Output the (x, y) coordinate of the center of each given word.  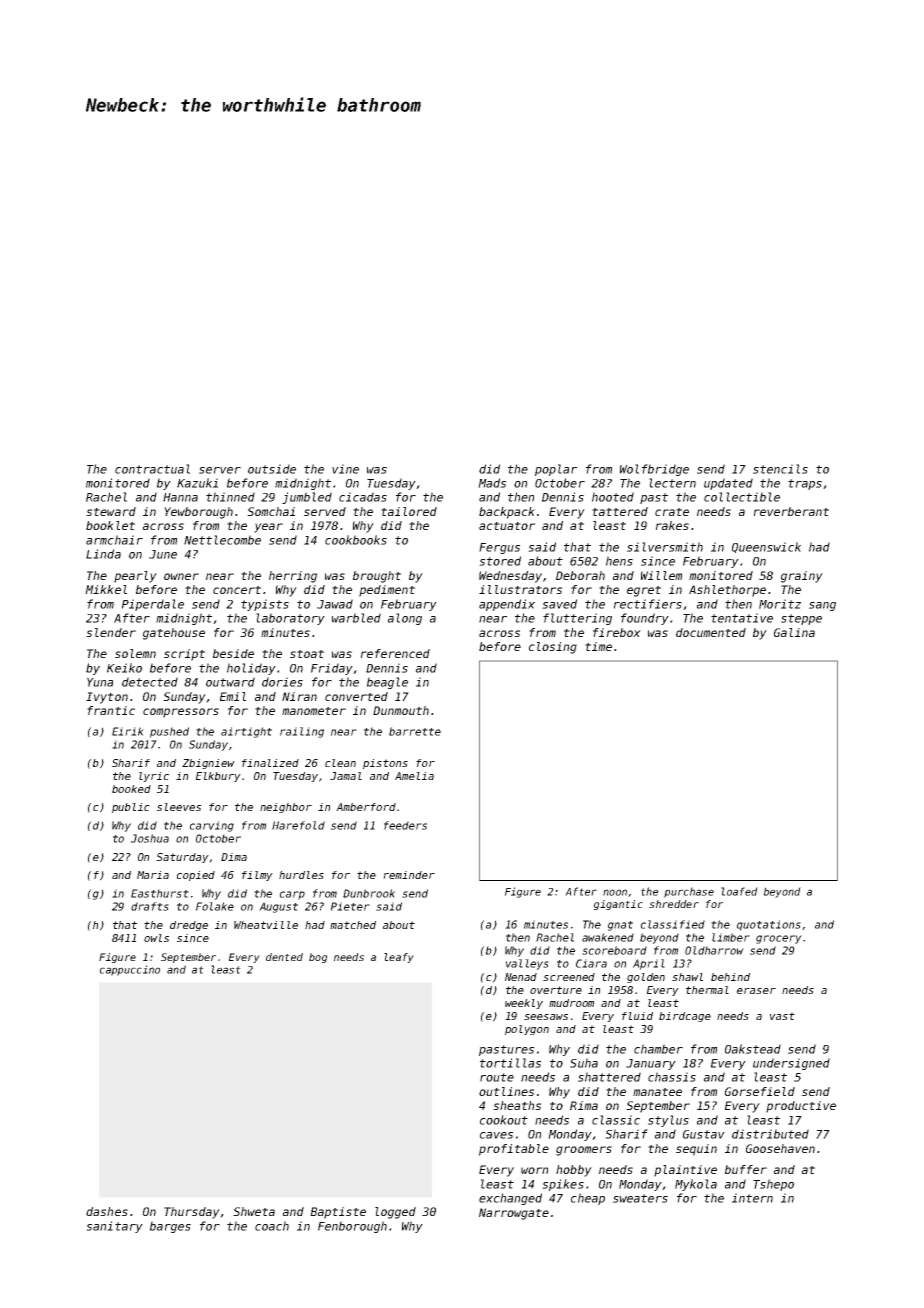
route (497, 1077)
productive (801, 1107)
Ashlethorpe (727, 591)
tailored (409, 511)
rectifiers (648, 604)
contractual (152, 469)
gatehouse (174, 634)
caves (496, 1135)
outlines (506, 1091)
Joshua (150, 838)
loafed (739, 891)
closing (553, 648)
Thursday (192, 1213)
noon (615, 892)
